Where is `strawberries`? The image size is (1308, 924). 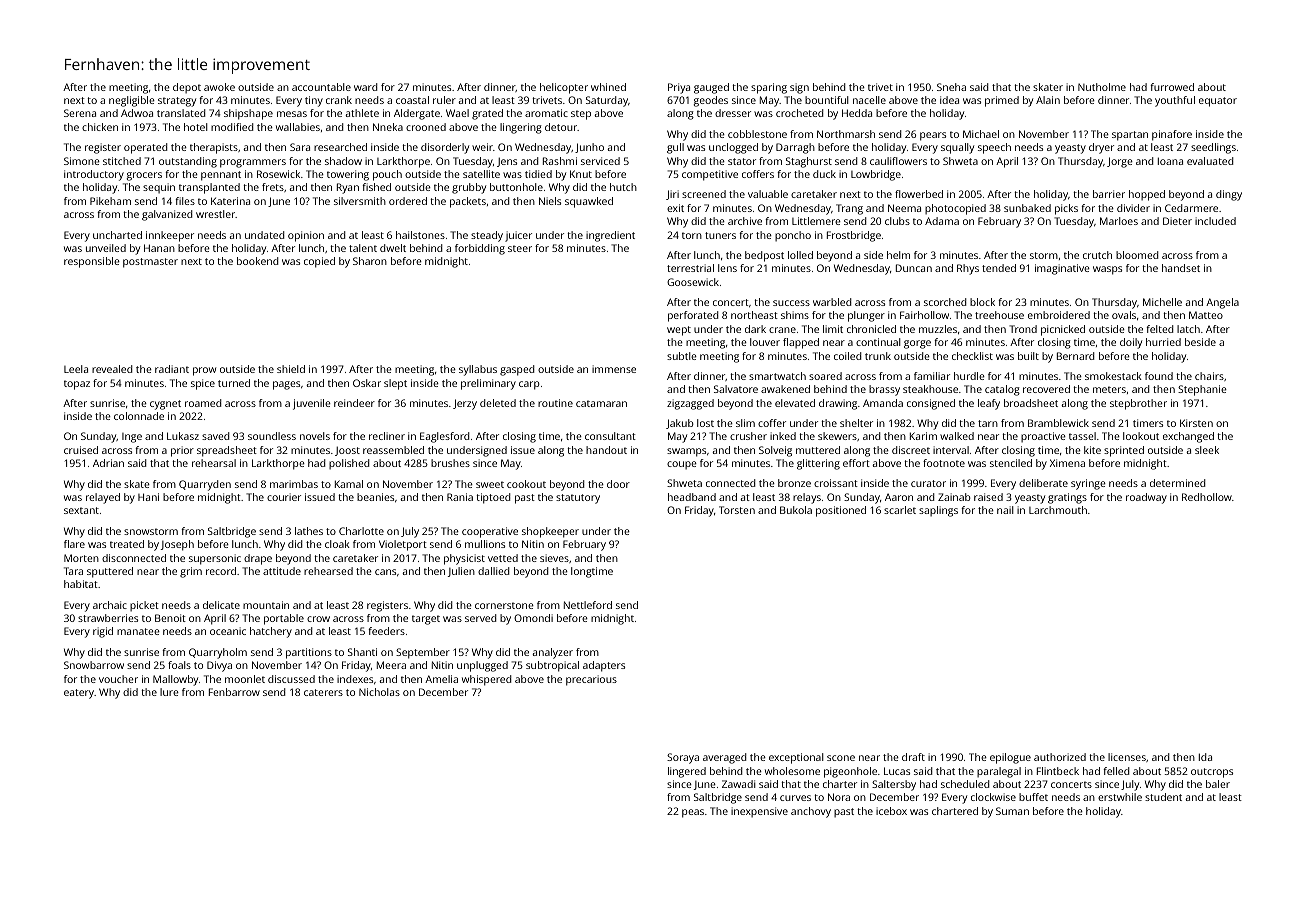 strawberries is located at coordinates (108, 618).
